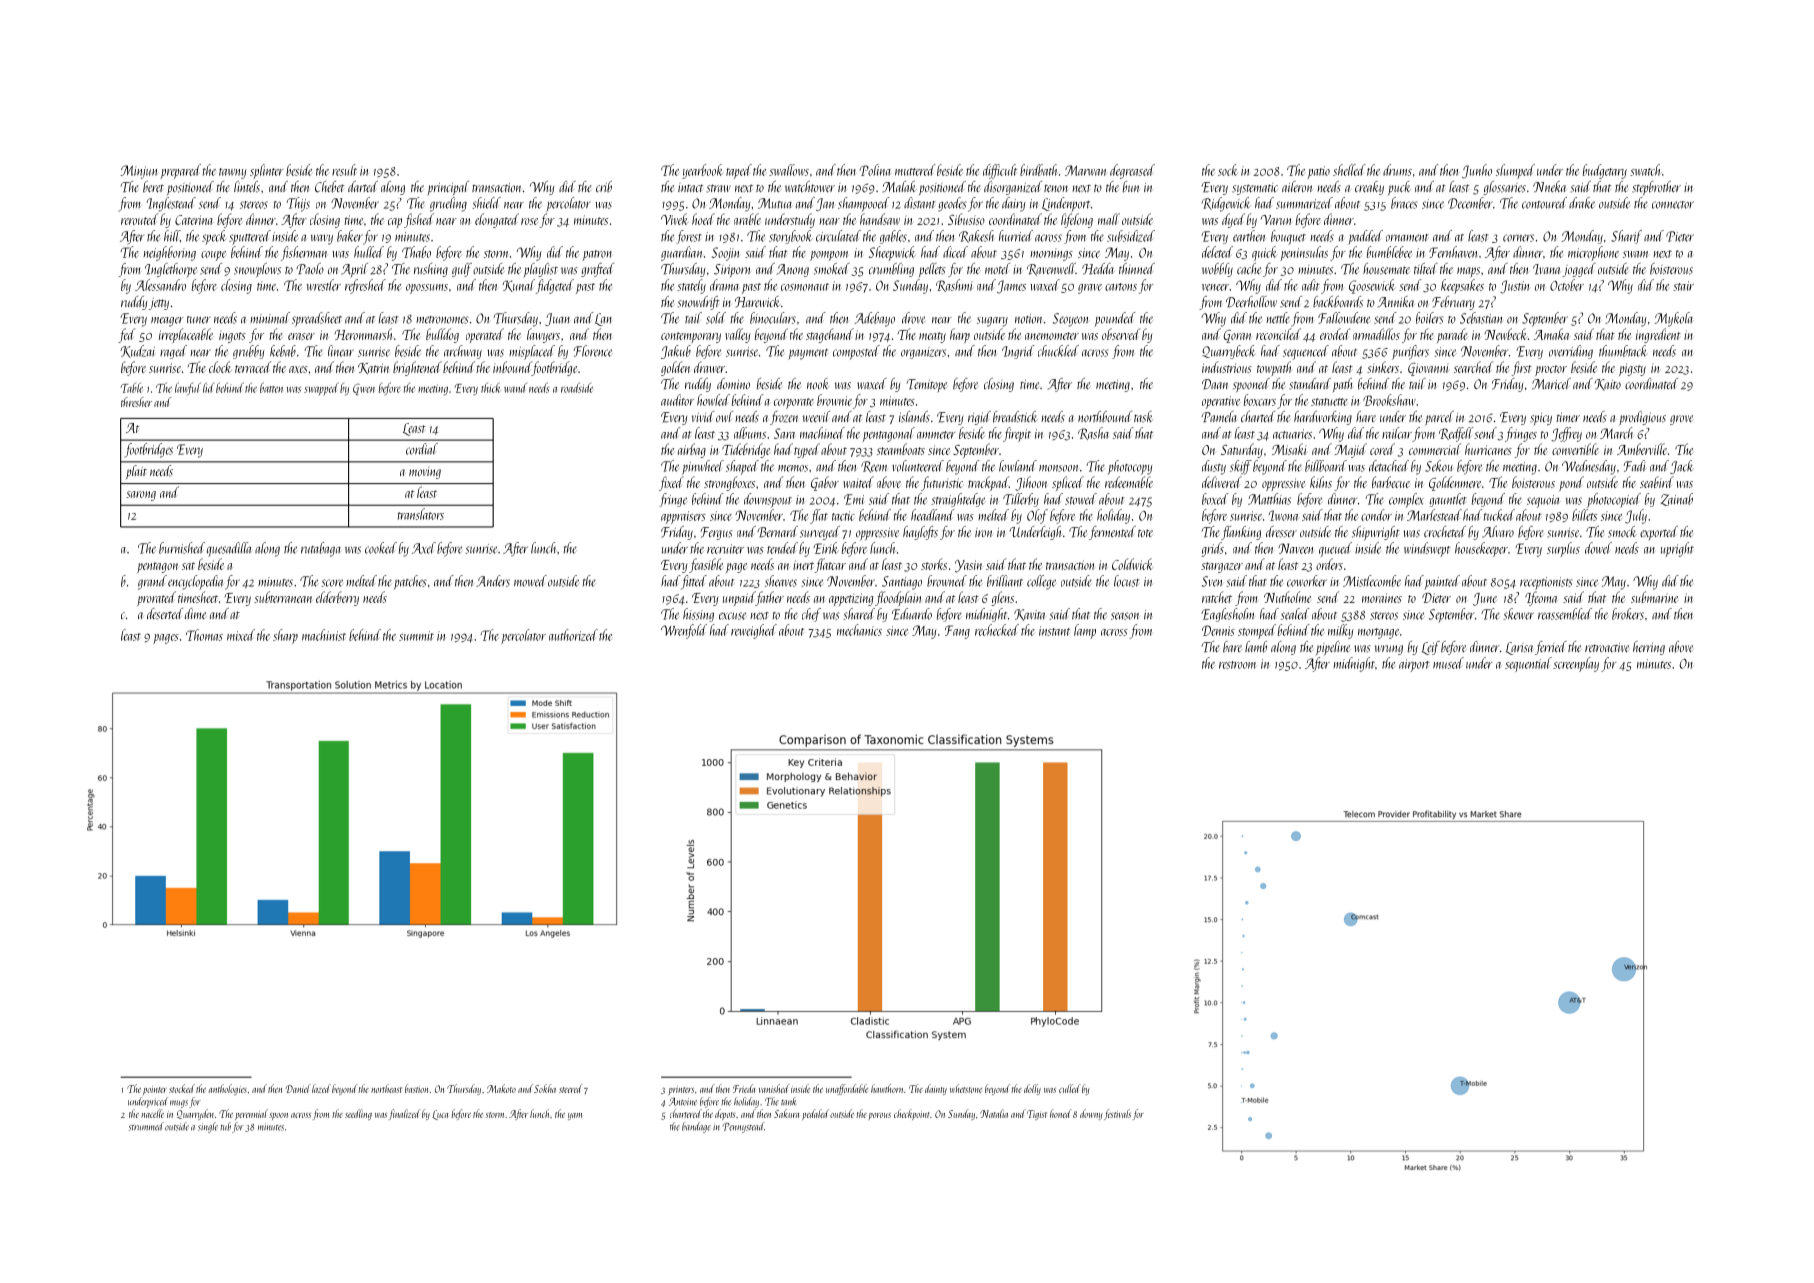  I want to click on stair, so click(1683, 286).
